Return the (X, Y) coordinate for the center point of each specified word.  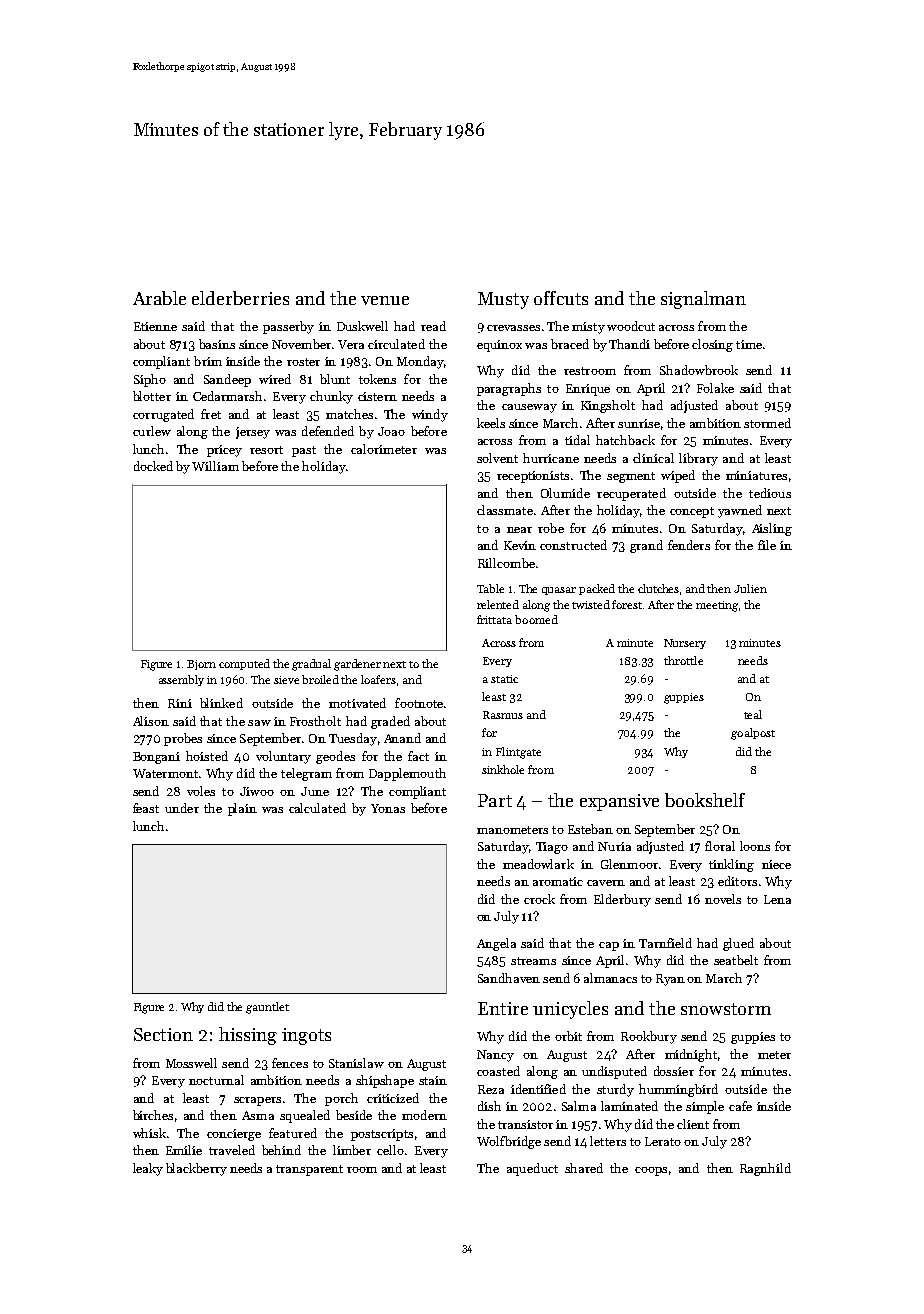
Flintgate (518, 753)
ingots (306, 1036)
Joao (391, 431)
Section (163, 1034)
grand (646, 546)
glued (738, 944)
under (182, 808)
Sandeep (227, 380)
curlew (152, 431)
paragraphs (509, 389)
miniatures (756, 475)
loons (755, 846)
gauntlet (267, 1008)
